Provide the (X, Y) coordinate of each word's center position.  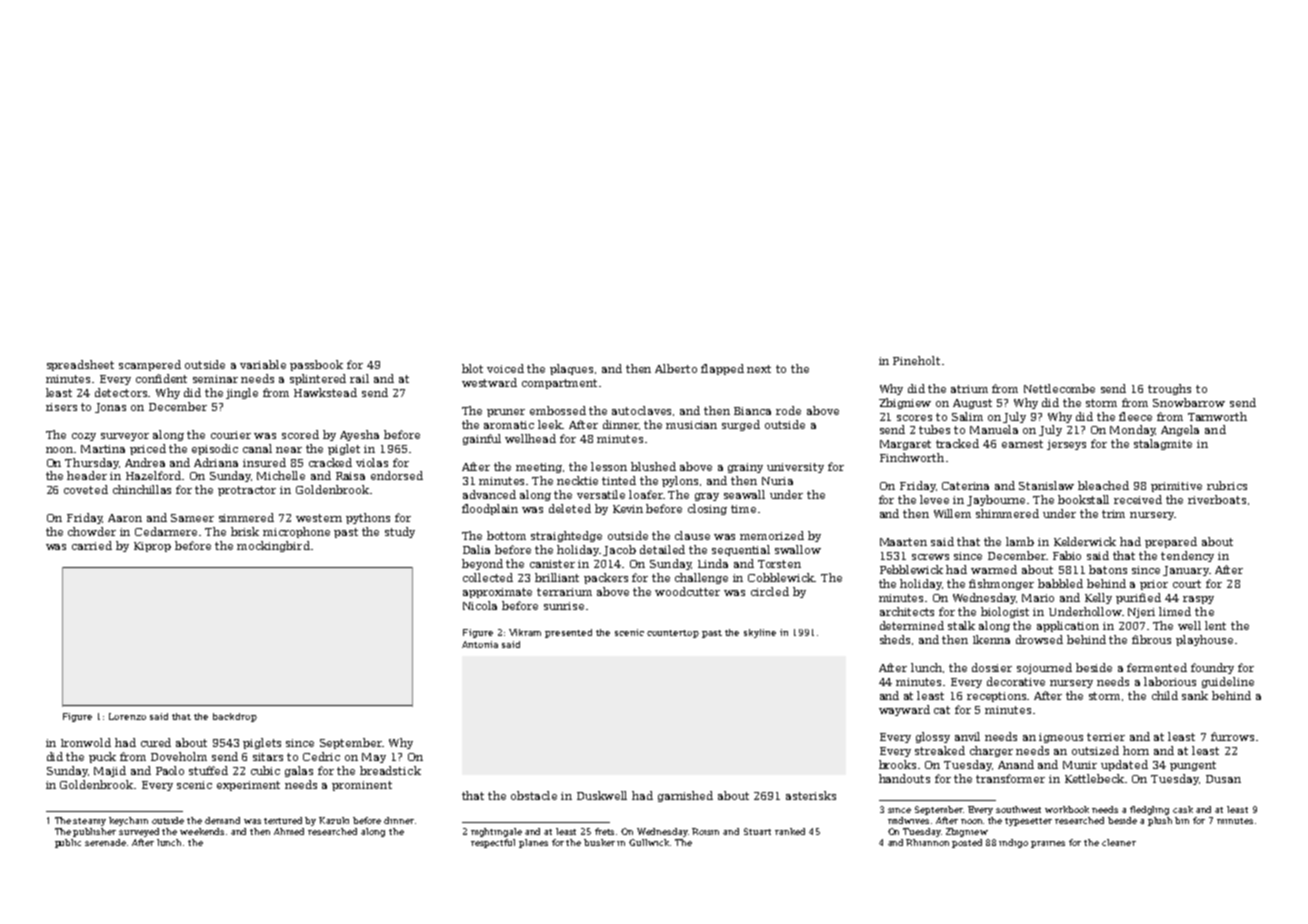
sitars (268, 757)
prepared (1171, 542)
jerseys (1066, 445)
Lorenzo (127, 716)
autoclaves (641, 410)
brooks (897, 764)
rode (788, 410)
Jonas (110, 408)
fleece (1135, 416)
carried (92, 545)
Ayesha (359, 435)
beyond (482, 564)
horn (1136, 750)
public (68, 843)
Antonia (480, 644)
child (1165, 695)
